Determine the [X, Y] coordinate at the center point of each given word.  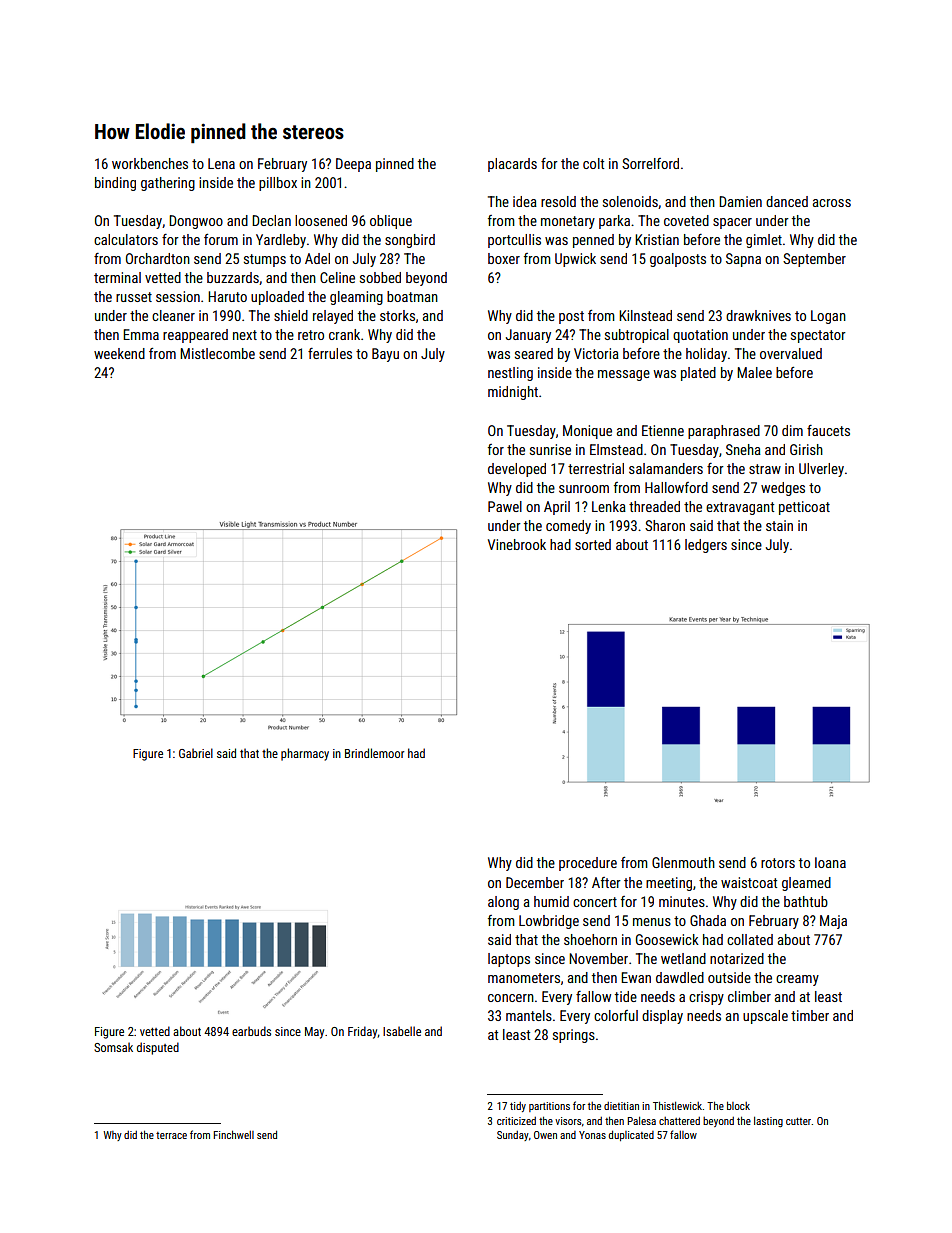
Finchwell [234, 1134]
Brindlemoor [374, 753]
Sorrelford [650, 163]
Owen [545, 1135]
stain [779, 525]
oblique [391, 222]
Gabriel [196, 753]
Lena [221, 163]
